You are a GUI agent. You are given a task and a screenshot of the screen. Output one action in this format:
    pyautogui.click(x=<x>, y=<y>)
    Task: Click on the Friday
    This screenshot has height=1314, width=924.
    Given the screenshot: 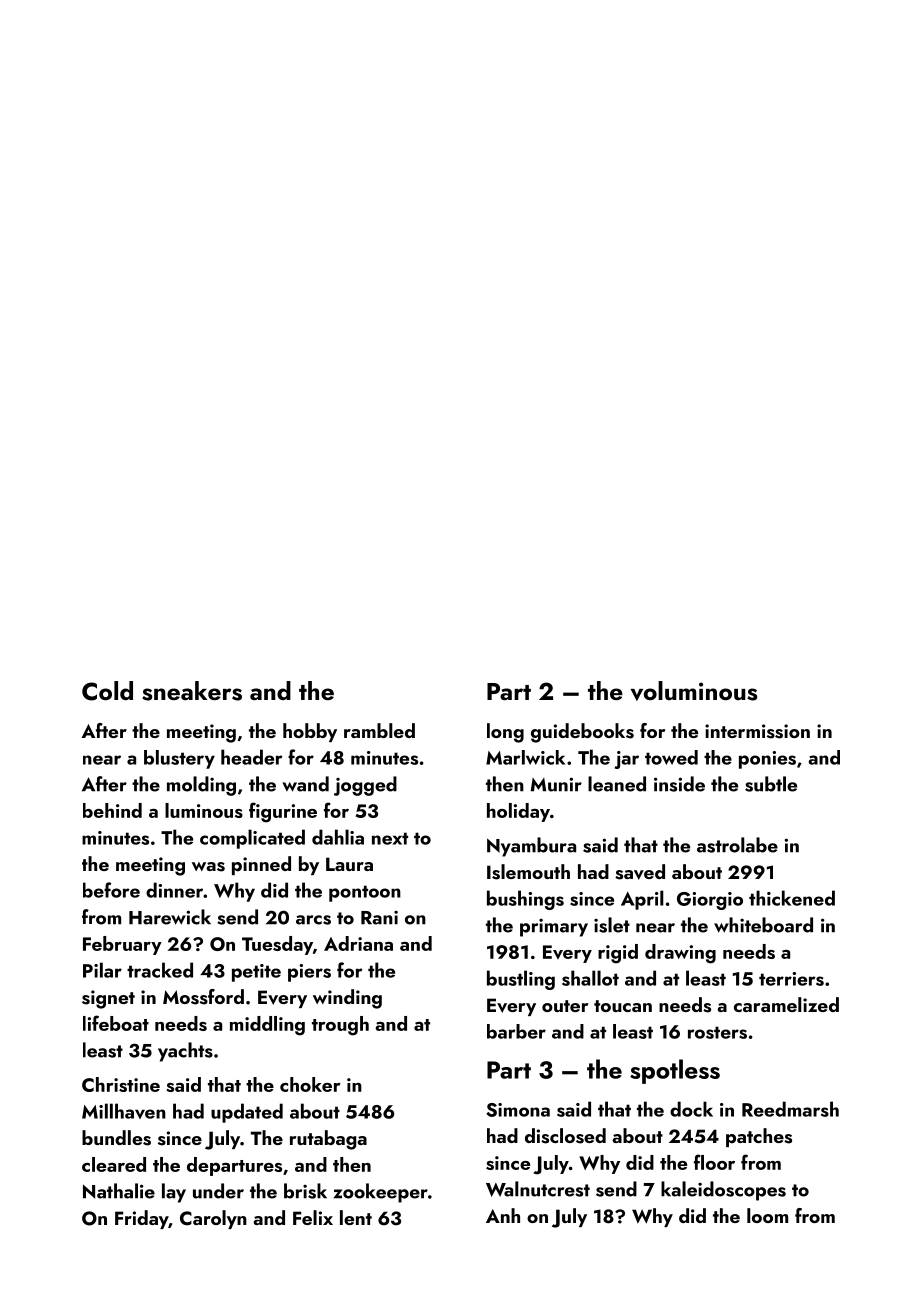 What is the action you would take?
    pyautogui.click(x=141, y=1219)
